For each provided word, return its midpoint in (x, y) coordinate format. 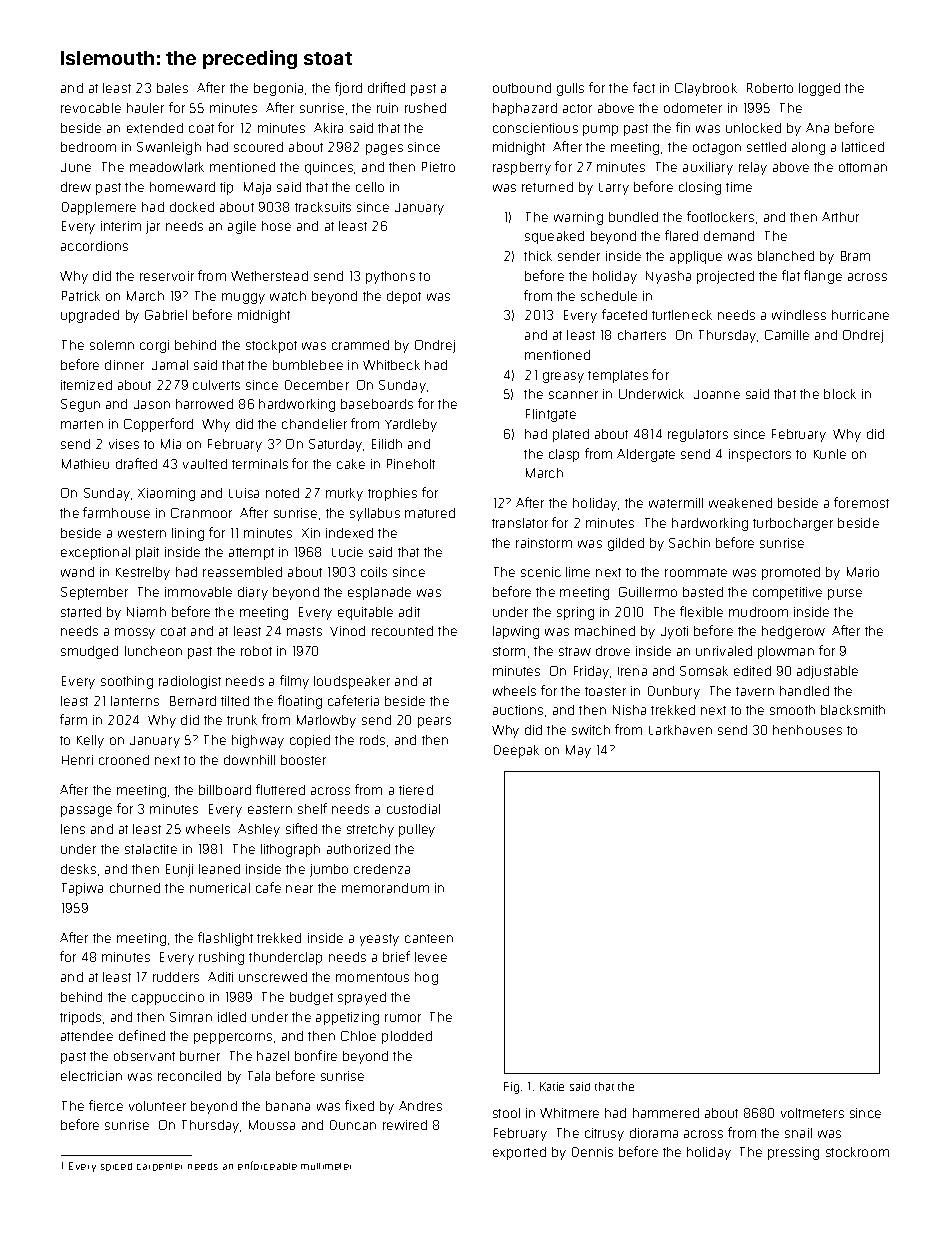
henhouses (807, 730)
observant (144, 1056)
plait (147, 553)
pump (600, 130)
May (578, 751)
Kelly (90, 741)
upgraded (90, 316)
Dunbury (674, 692)
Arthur (840, 217)
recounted (402, 631)
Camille (787, 335)
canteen (429, 938)
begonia (278, 89)
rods (372, 740)
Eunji (179, 870)
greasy (563, 377)
